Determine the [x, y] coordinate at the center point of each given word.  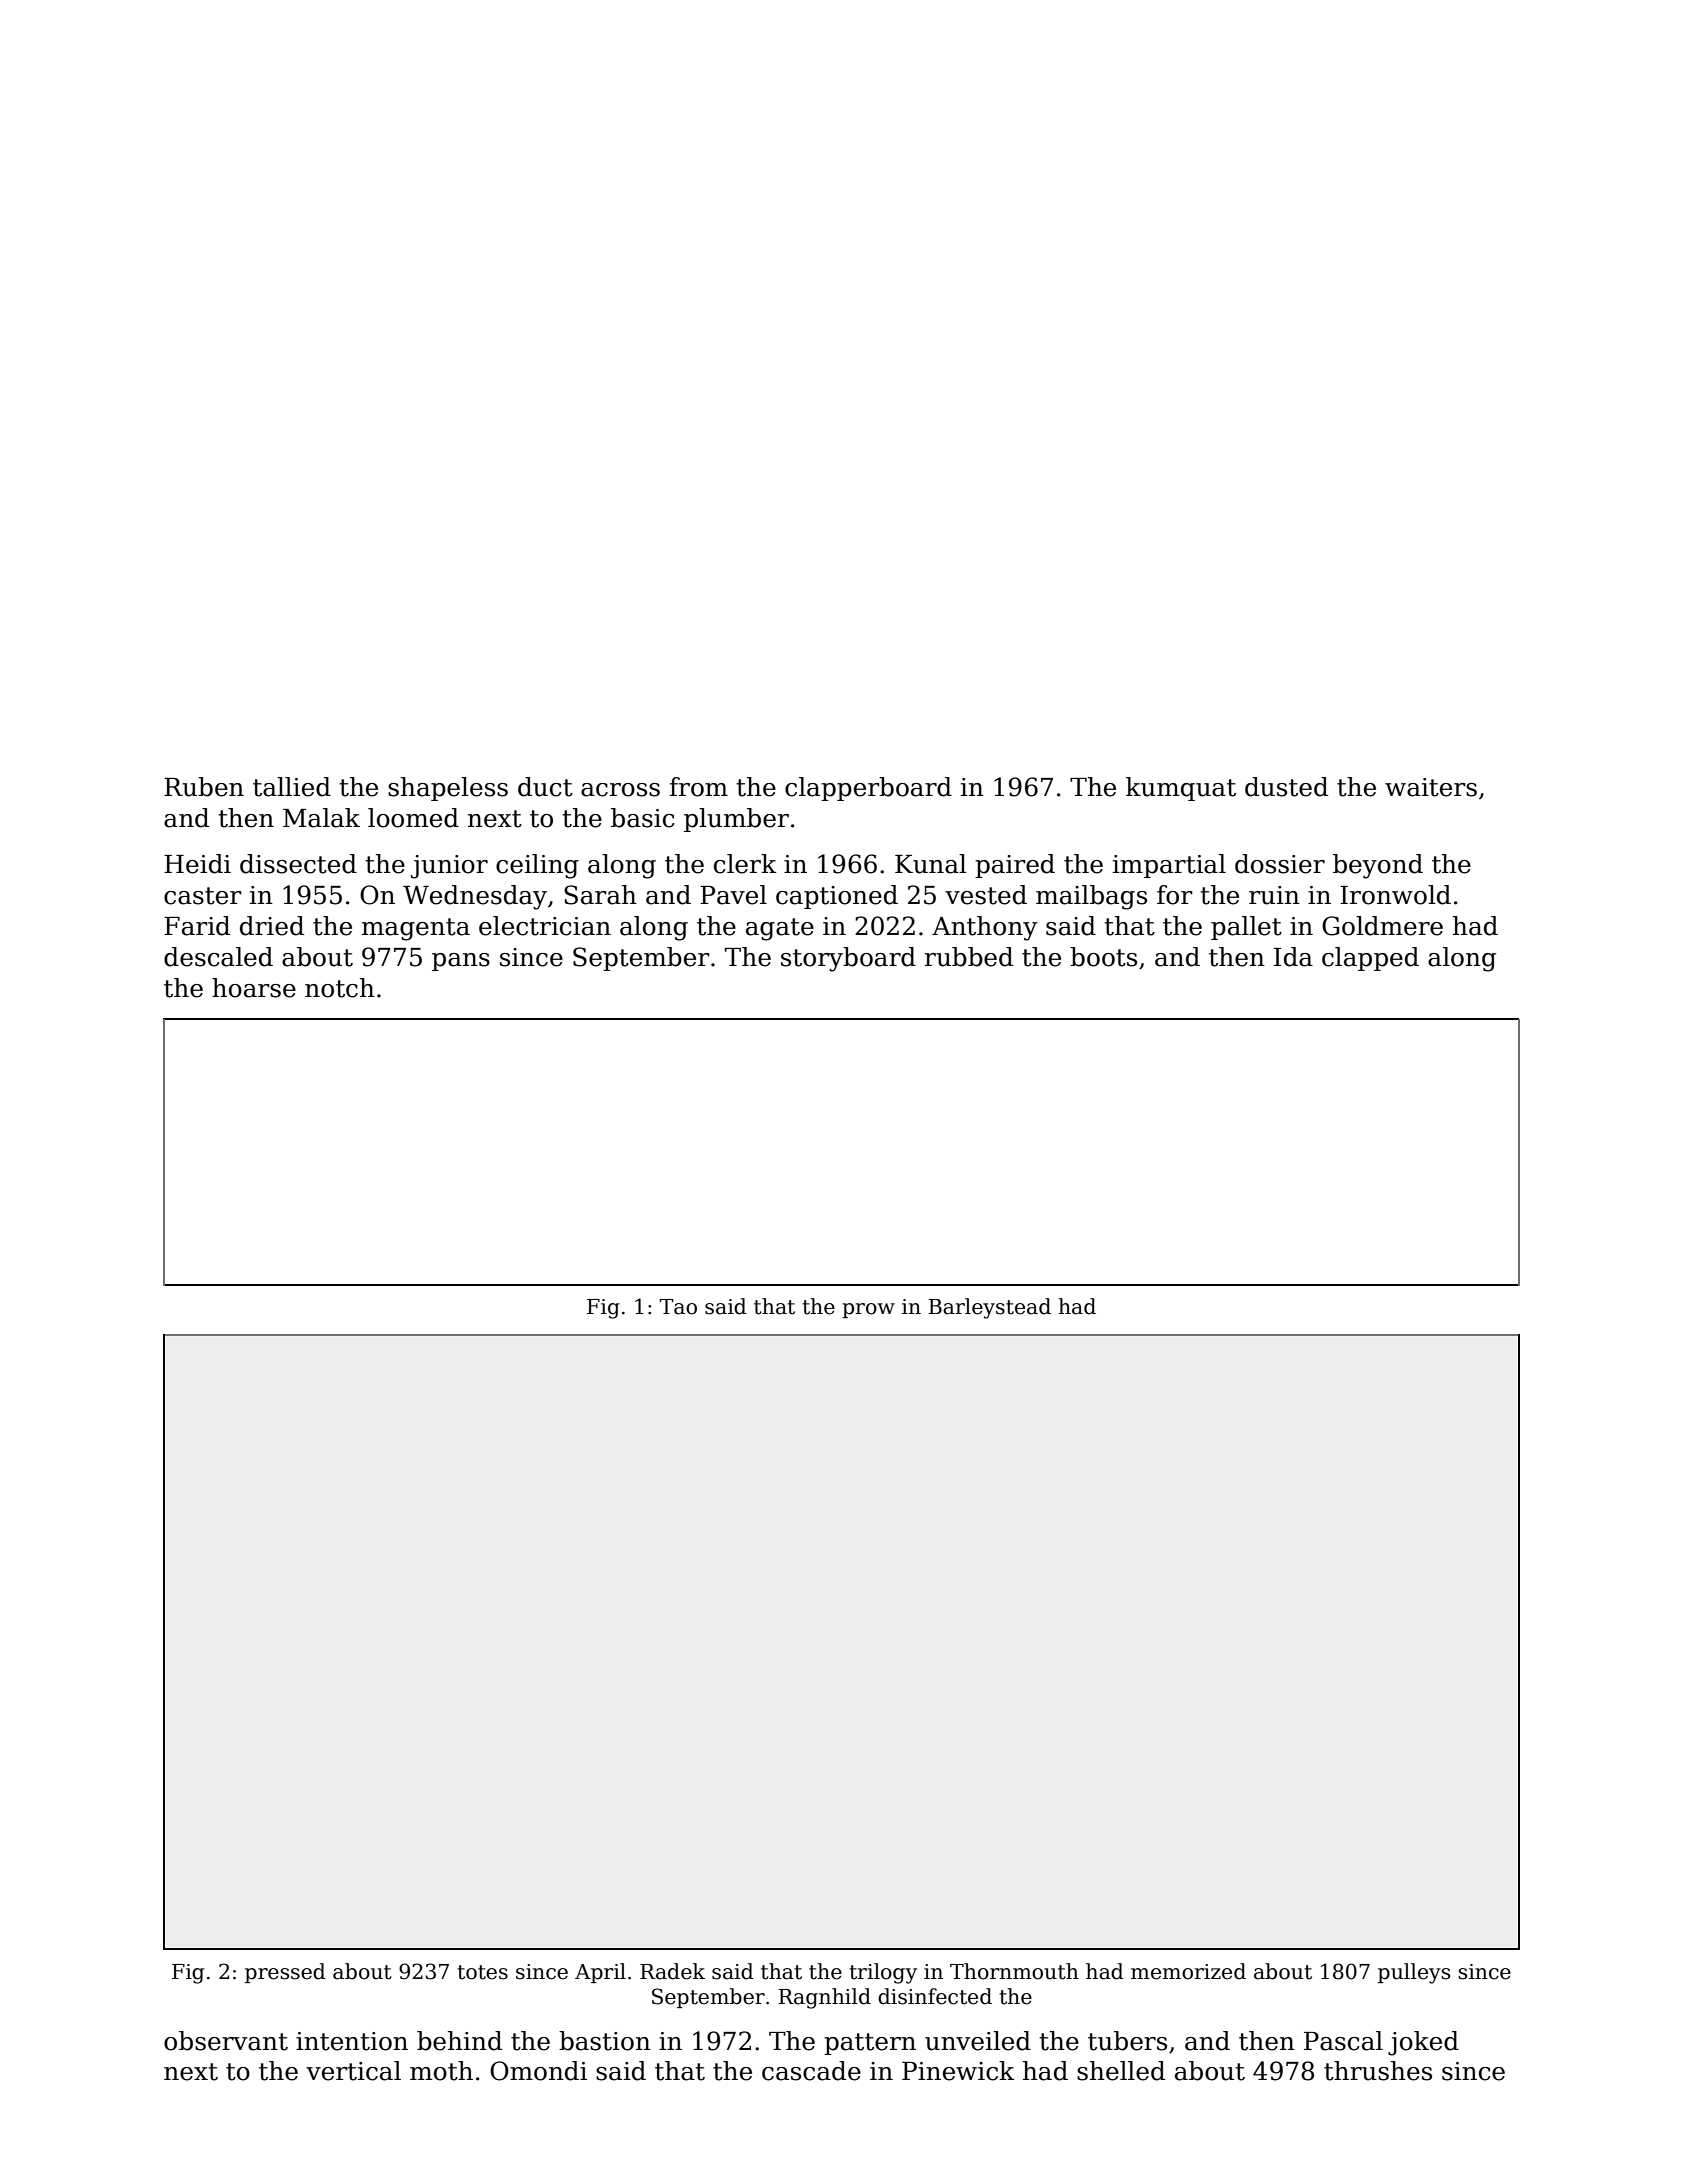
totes [482, 1972]
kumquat [1181, 789]
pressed [285, 1973]
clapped [1370, 959]
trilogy [883, 1973]
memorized [1188, 1971]
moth [441, 2071]
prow [868, 1310]
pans [461, 962]
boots [1103, 957]
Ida [1293, 957]
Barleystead [989, 1308]
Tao [678, 1307]
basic [643, 818]
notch [340, 988]
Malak [321, 818]
